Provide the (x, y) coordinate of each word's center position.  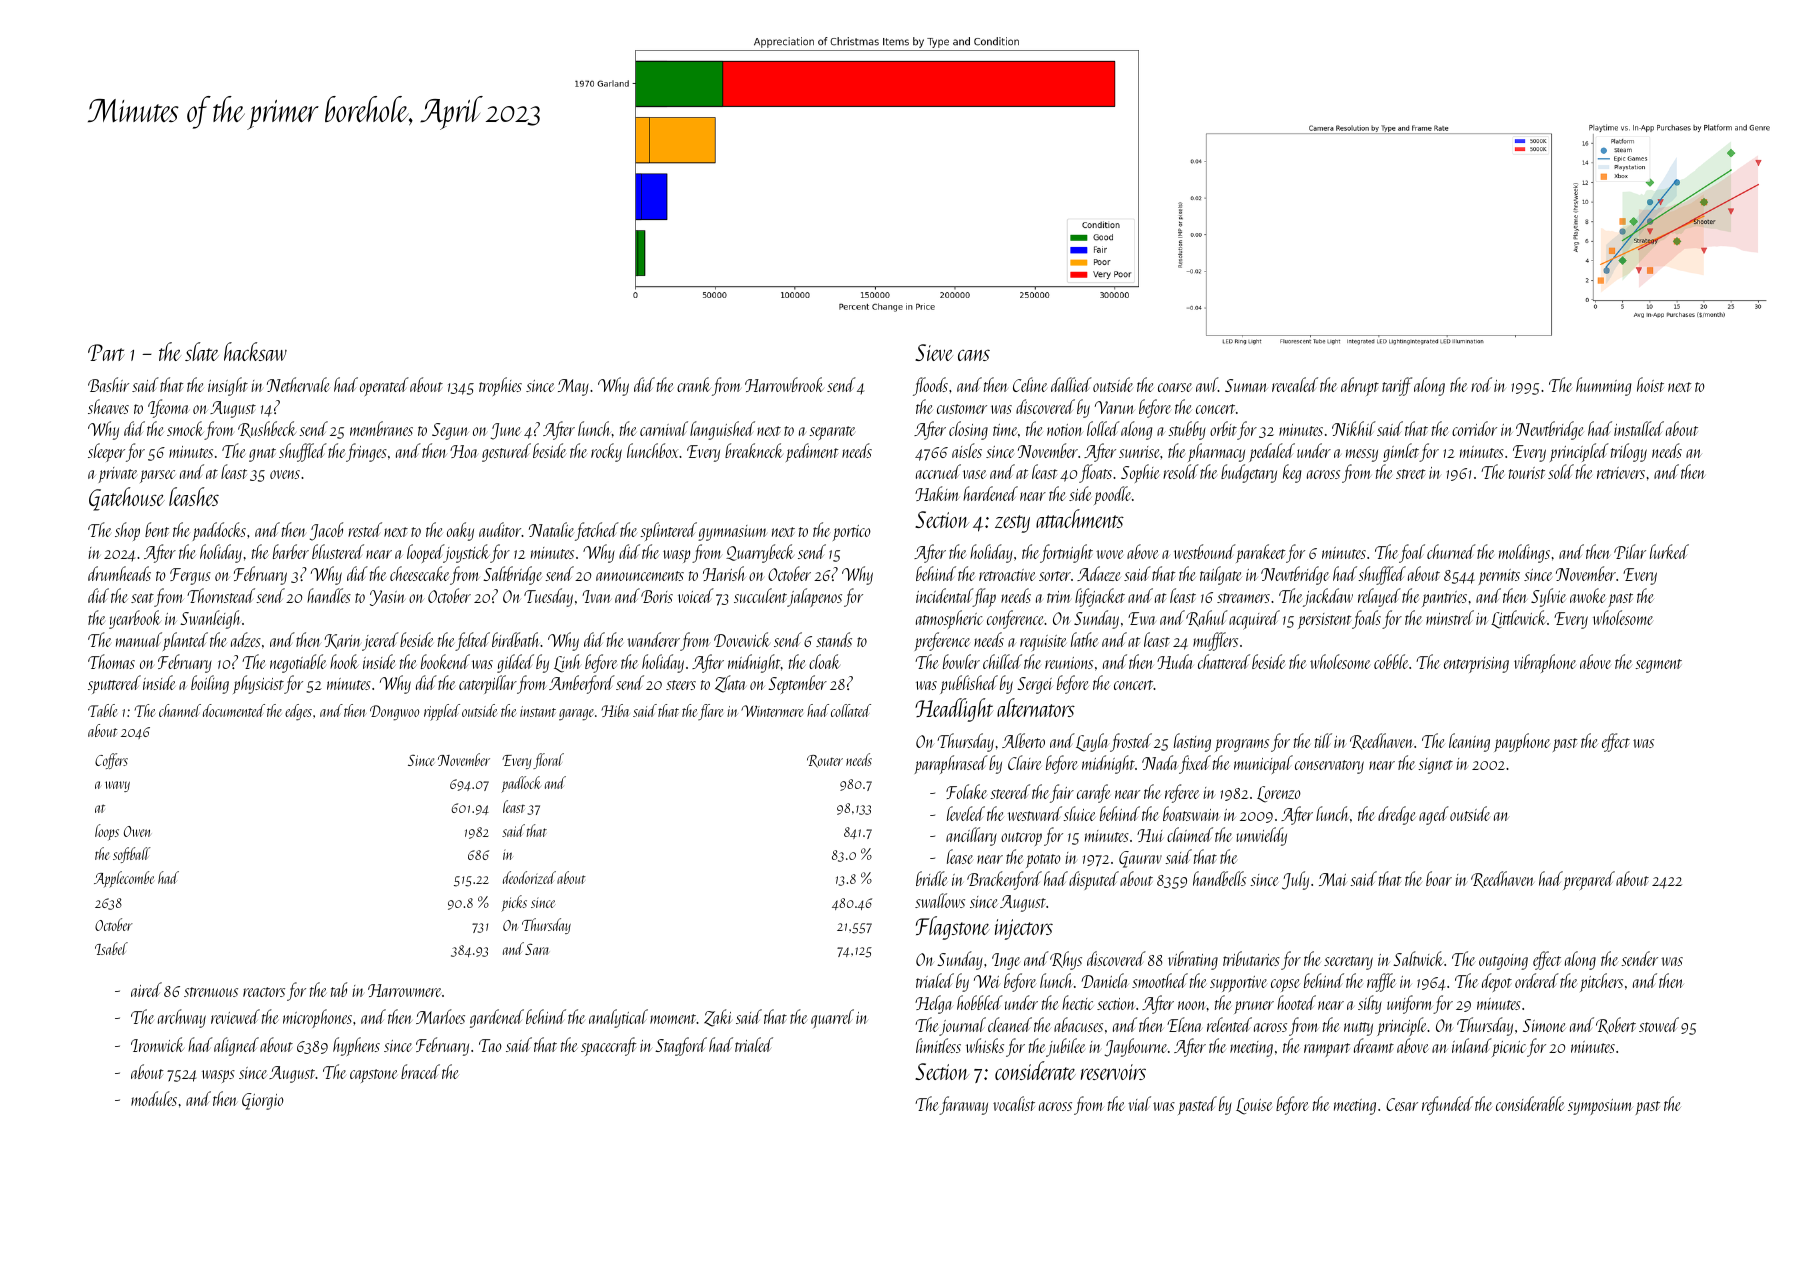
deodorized (529, 877)
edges (298, 712)
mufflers (1215, 641)
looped (425, 553)
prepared (1589, 880)
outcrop (1021, 839)
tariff (1397, 386)
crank (694, 384)
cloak (824, 661)
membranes (381, 428)
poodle (1112, 495)
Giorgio (263, 1101)
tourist (1527, 473)
